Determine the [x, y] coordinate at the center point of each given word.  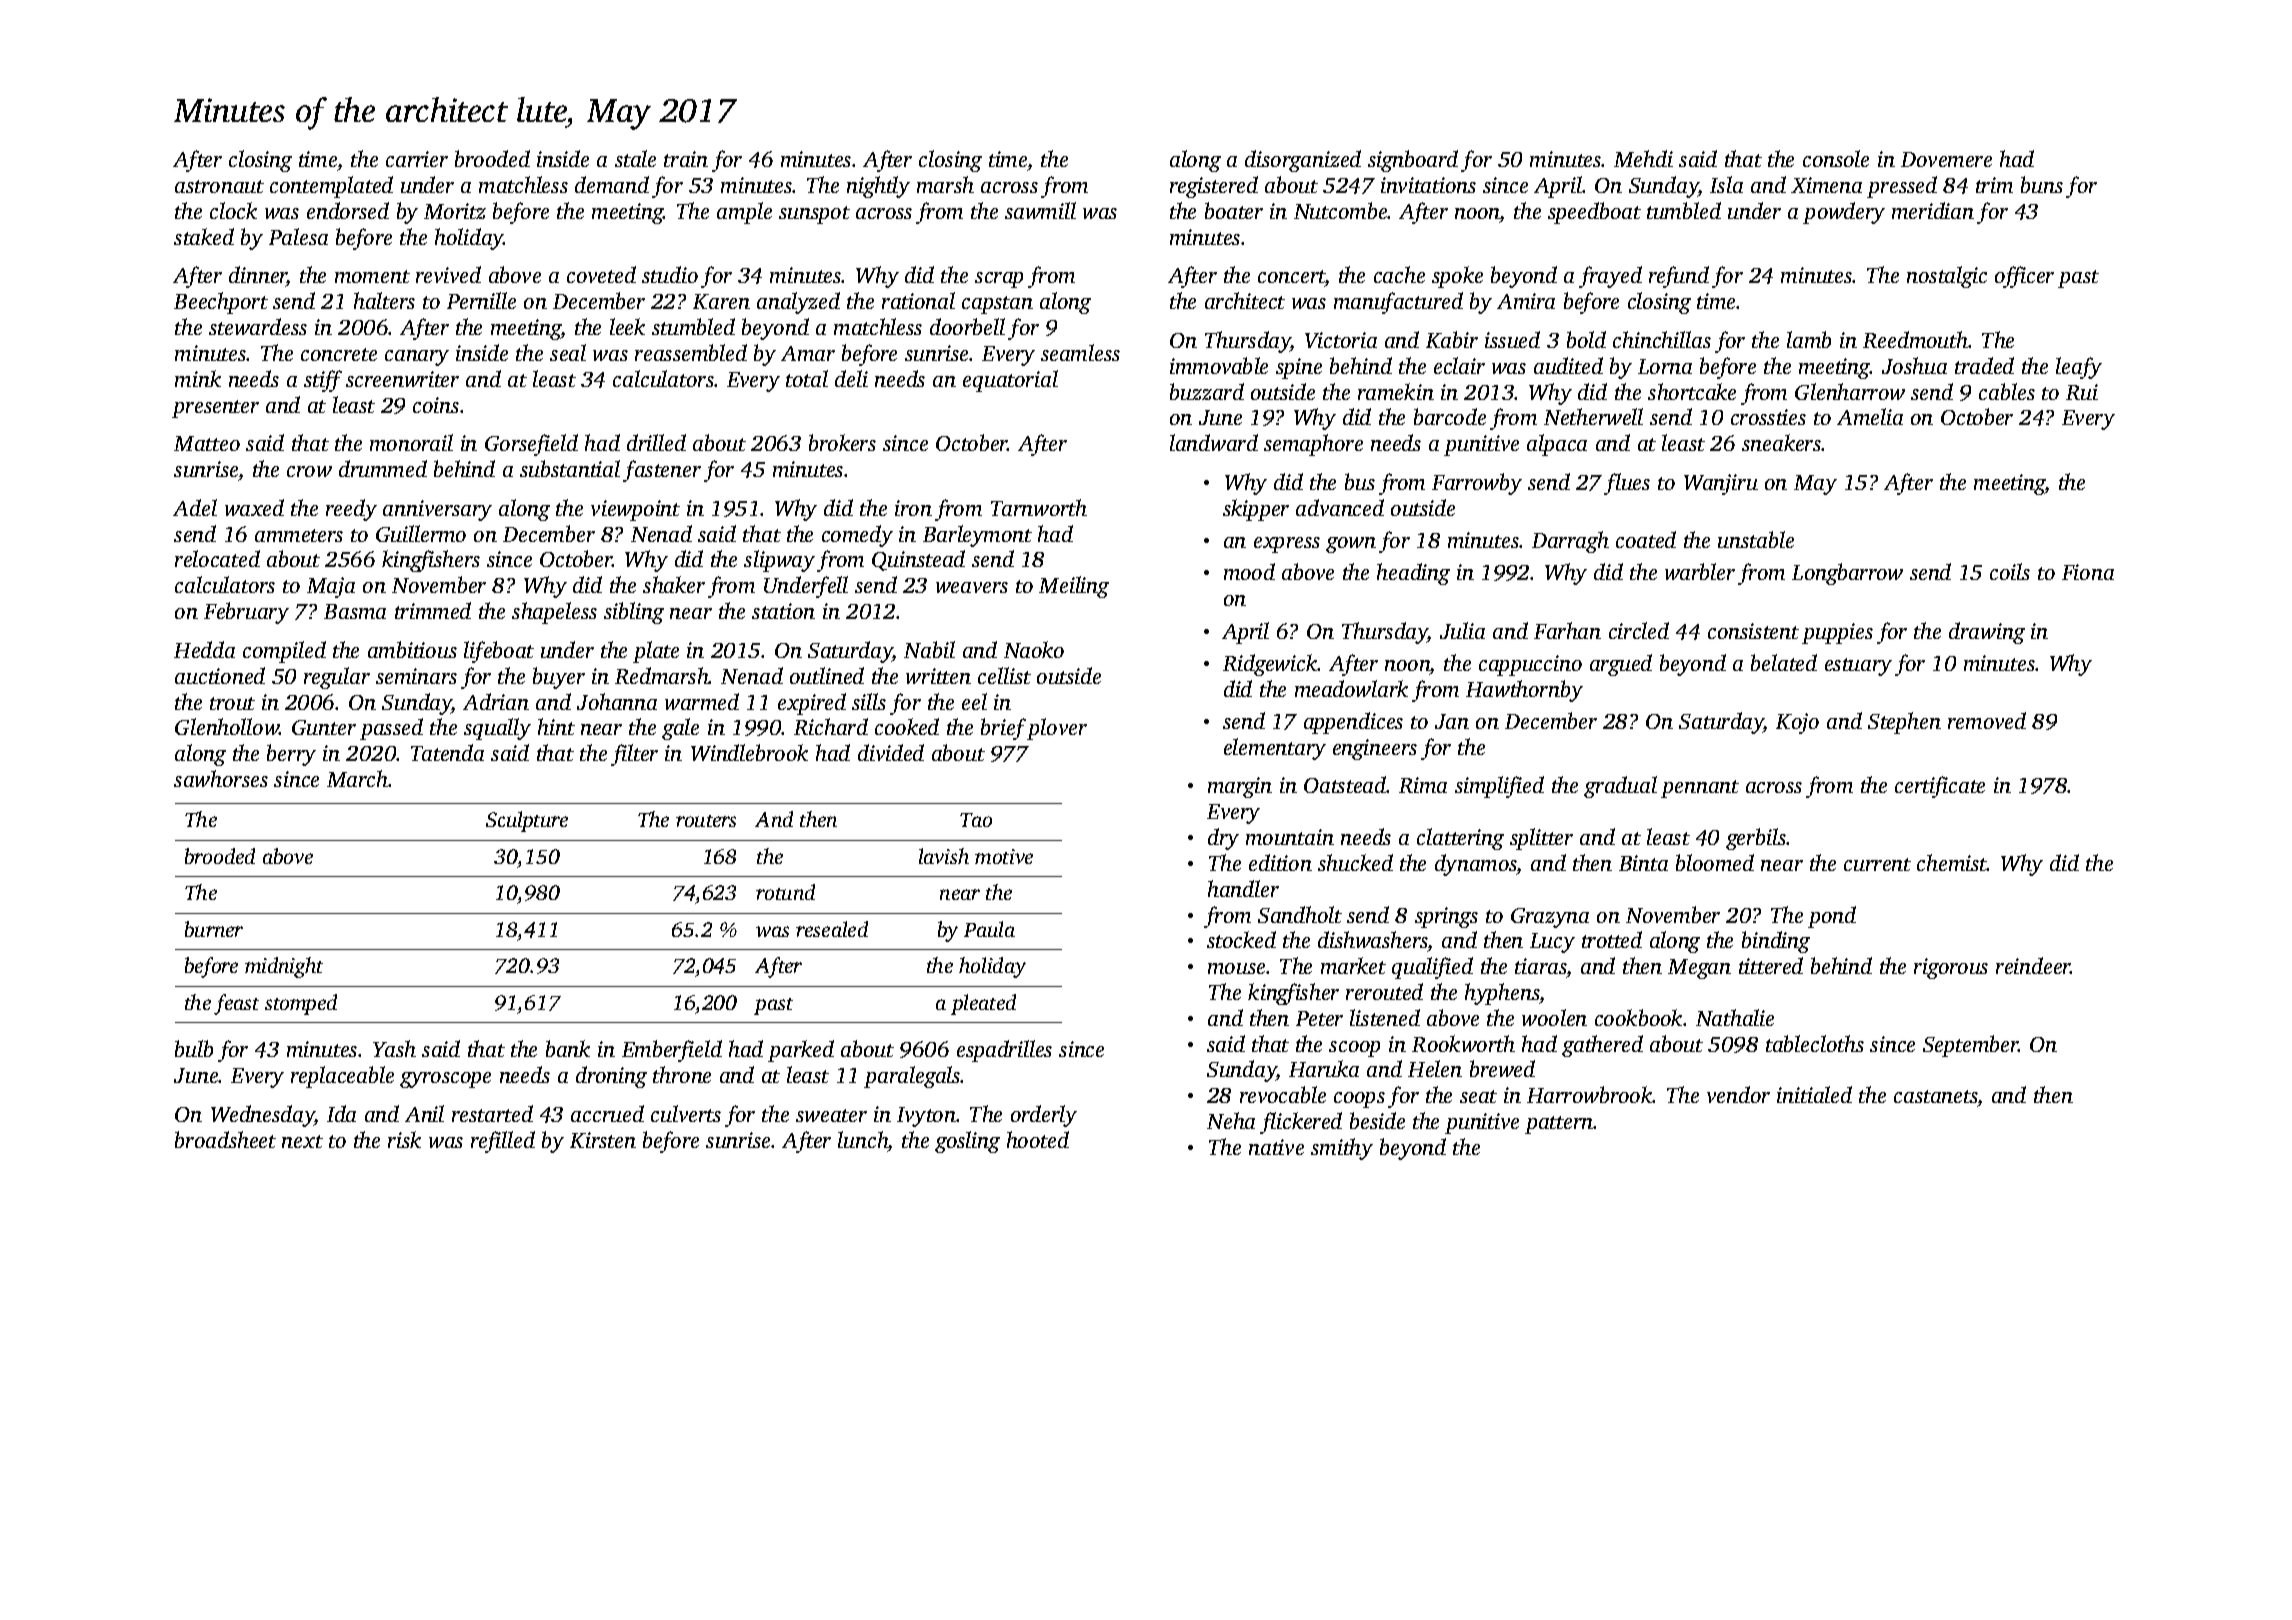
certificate [1940, 787]
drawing [1987, 633]
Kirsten [603, 1140]
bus [1360, 481]
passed [391, 729]
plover [1057, 729]
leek [627, 326]
